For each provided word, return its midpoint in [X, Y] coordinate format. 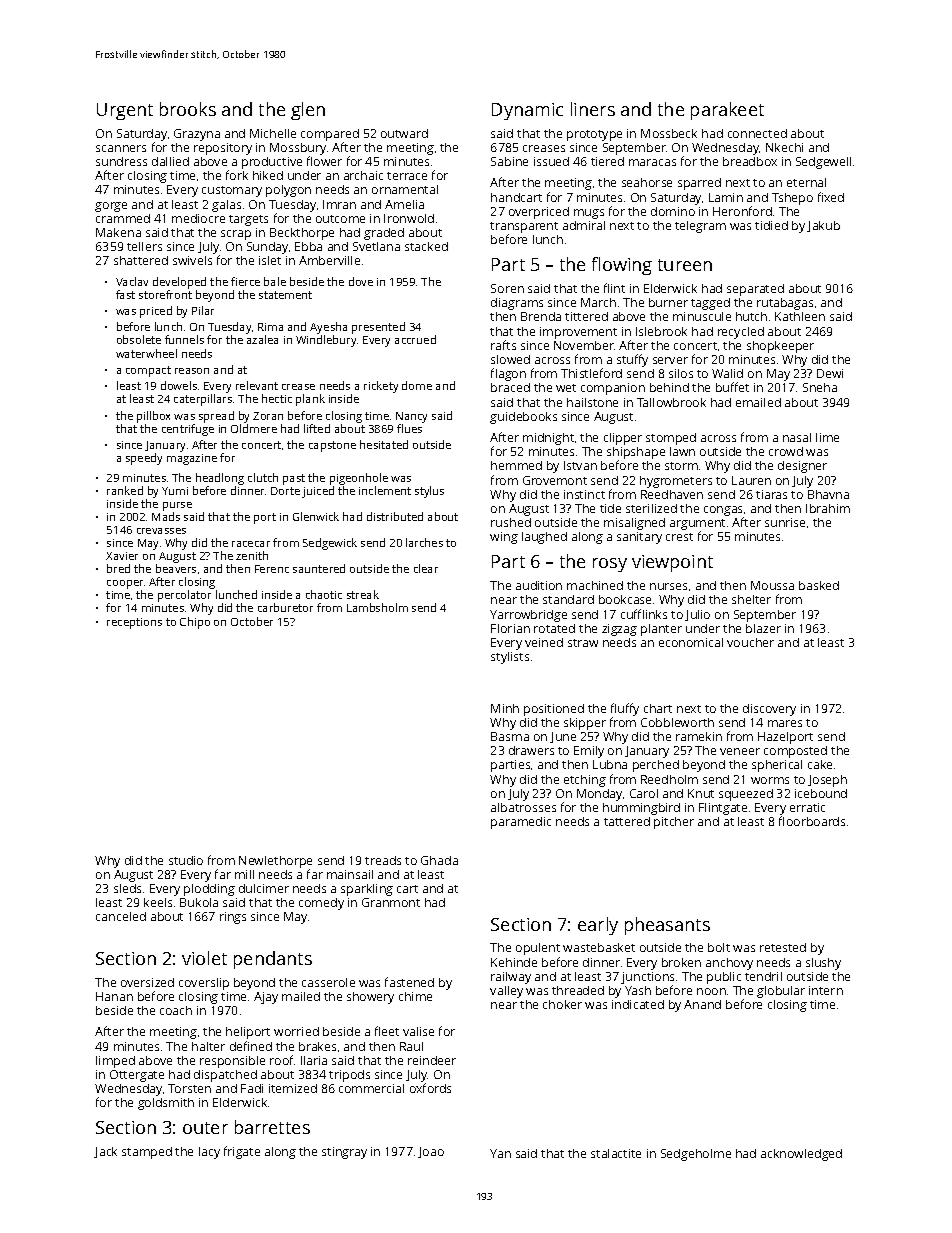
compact [148, 371]
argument [697, 525]
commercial [371, 1088]
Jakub [823, 226]
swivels [192, 260]
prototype [594, 135]
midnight [548, 439]
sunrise [785, 522]
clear [426, 568]
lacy [209, 1153]
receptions [134, 623]
